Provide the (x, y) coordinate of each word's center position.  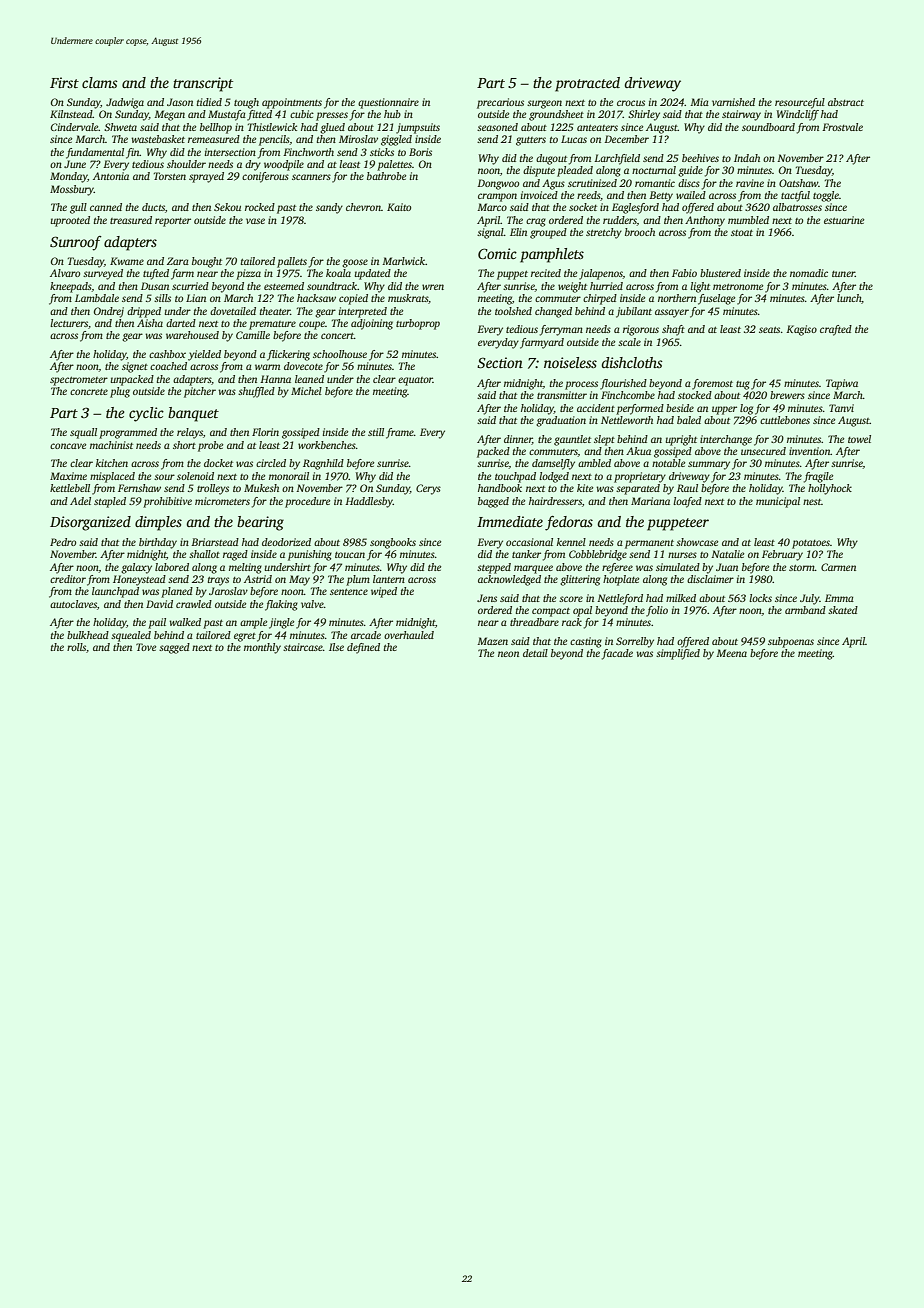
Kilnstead (71, 114)
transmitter (562, 395)
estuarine (844, 220)
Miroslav (358, 139)
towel (859, 439)
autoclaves (73, 604)
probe (210, 446)
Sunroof (76, 243)
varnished (733, 102)
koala (338, 273)
